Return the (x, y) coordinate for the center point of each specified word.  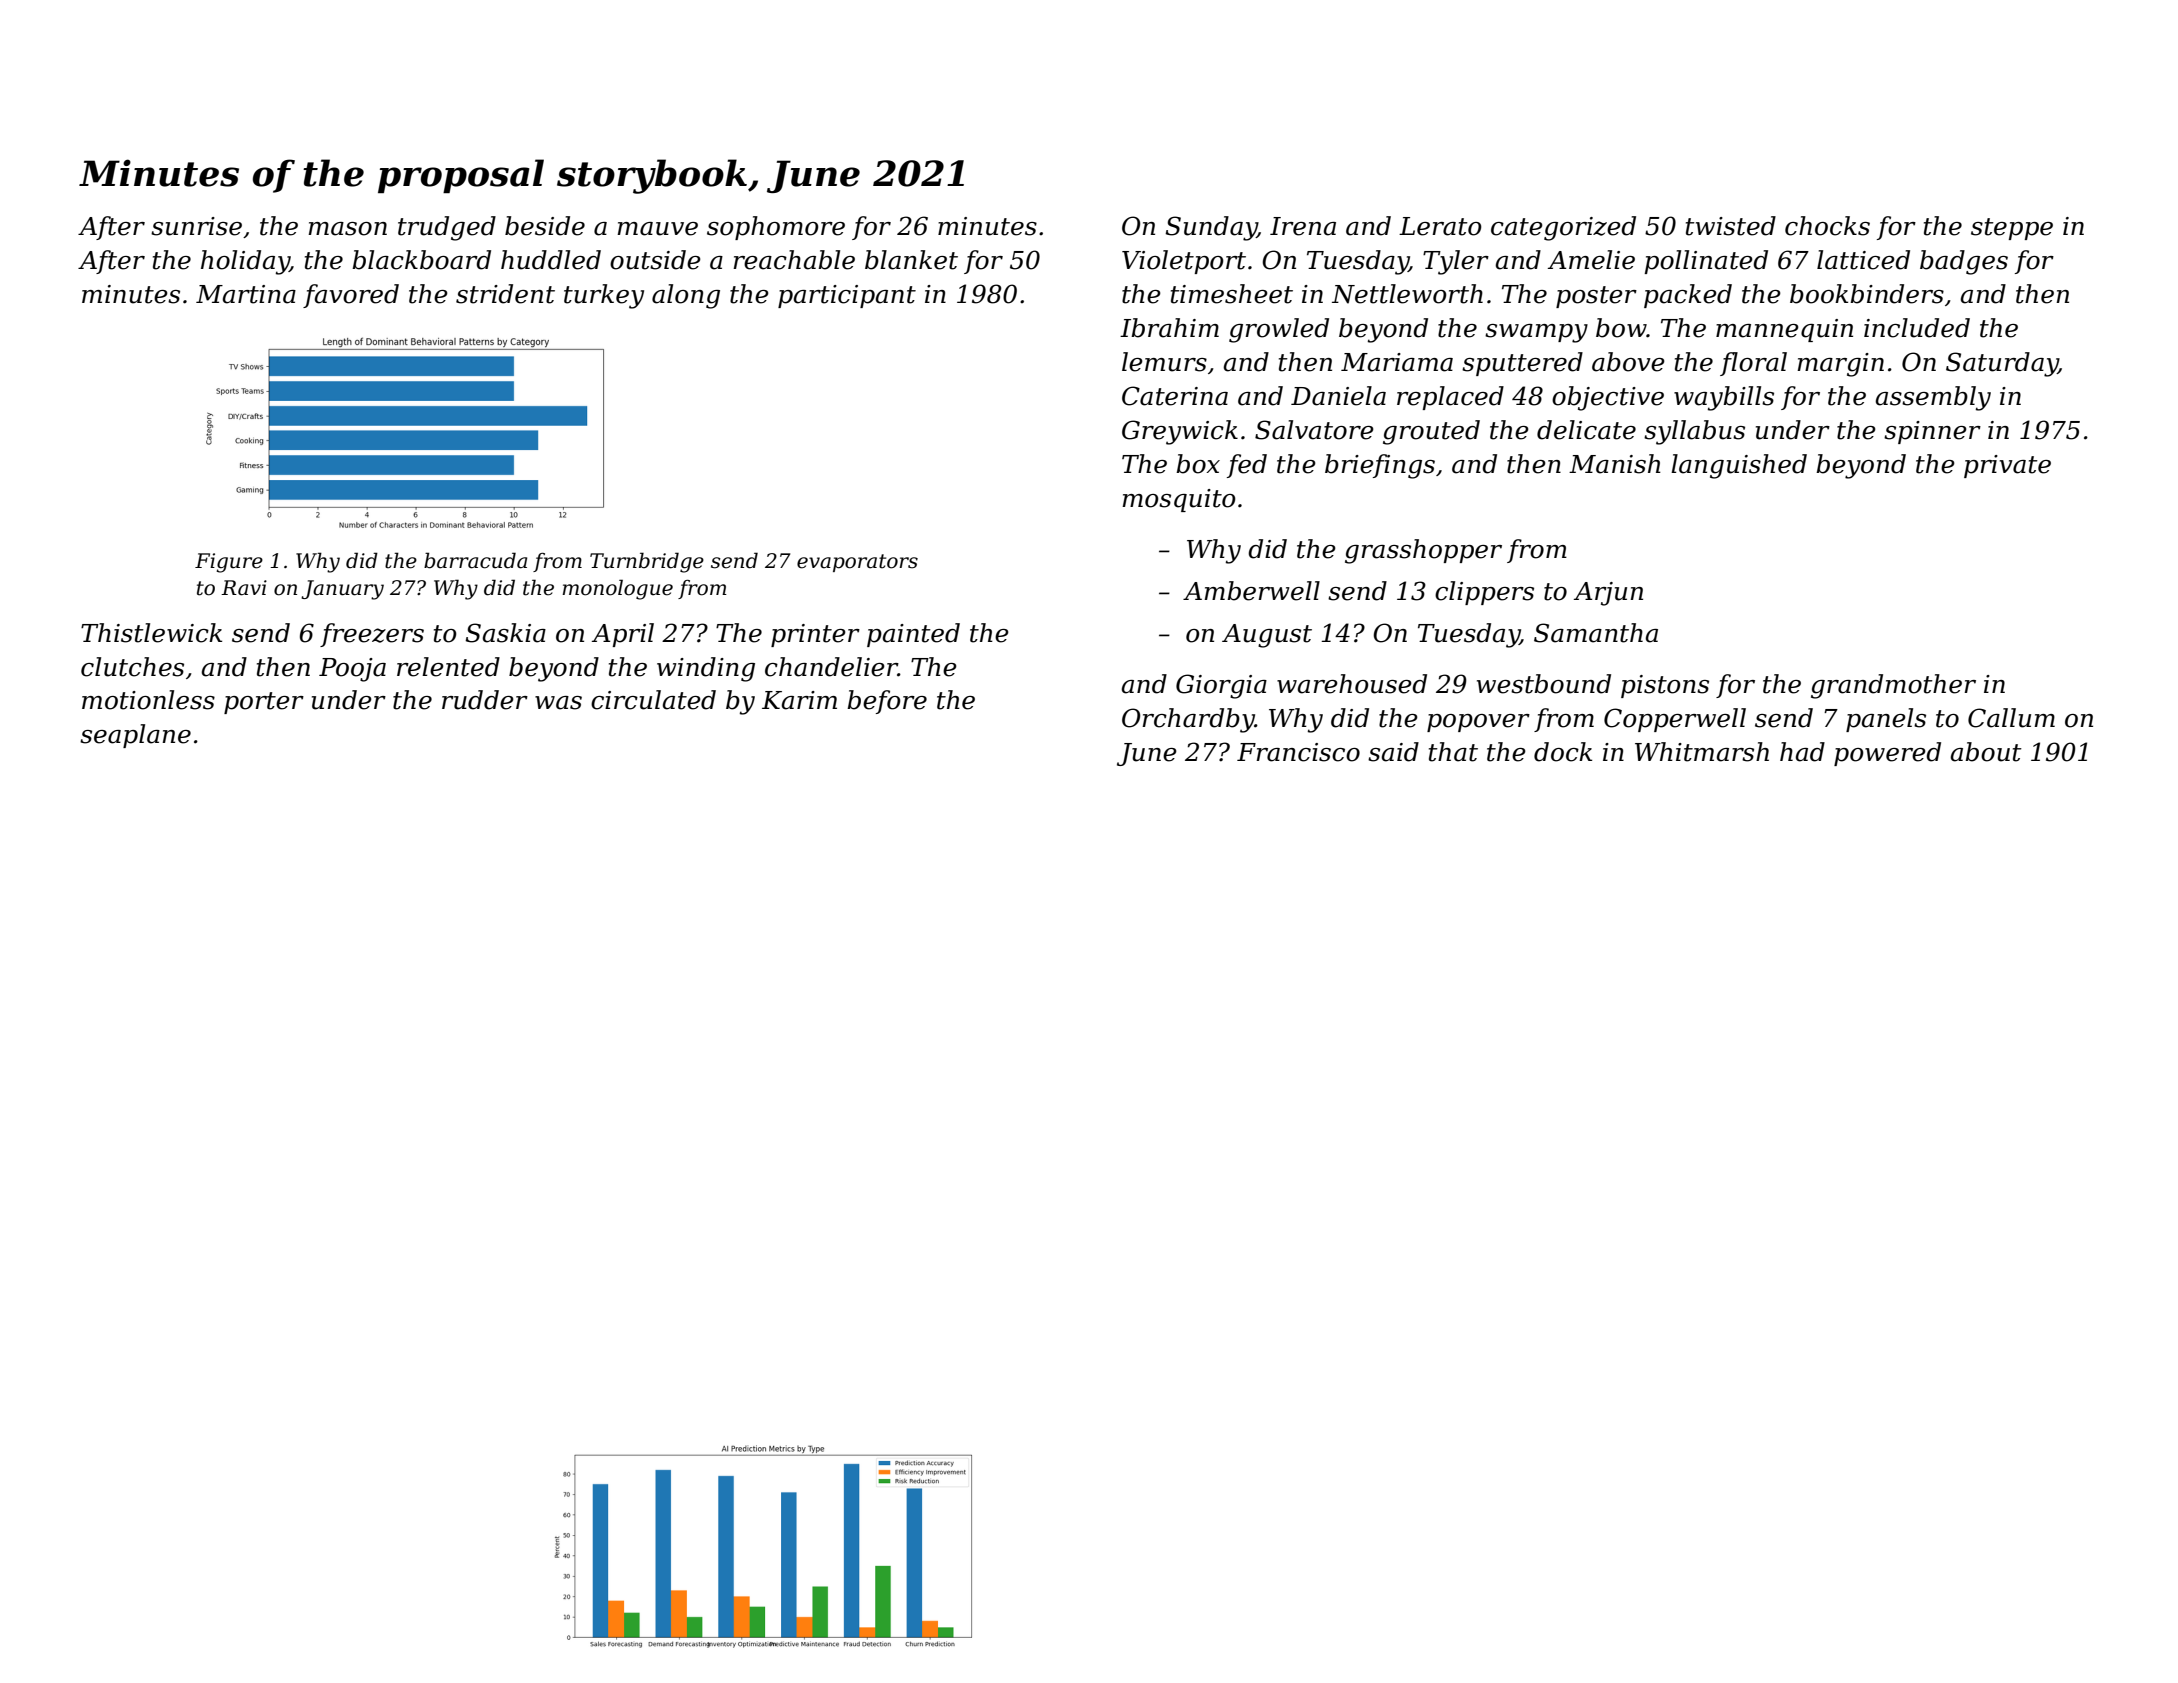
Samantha (1596, 633)
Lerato (1440, 226)
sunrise (196, 226)
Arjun (1608, 594)
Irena (1303, 226)
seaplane (135, 736)
